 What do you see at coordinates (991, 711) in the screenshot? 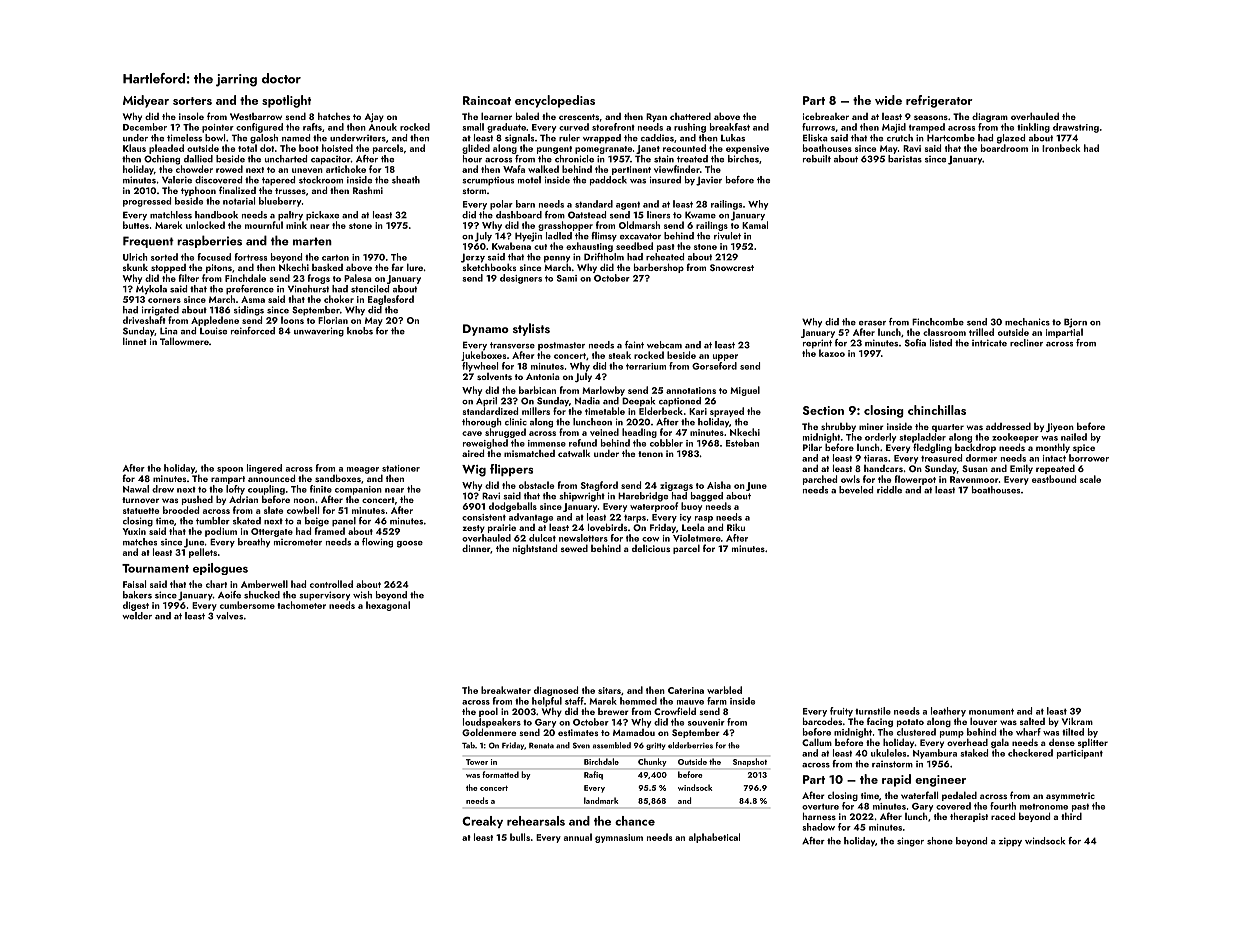
I see `monument` at bounding box center [991, 711].
